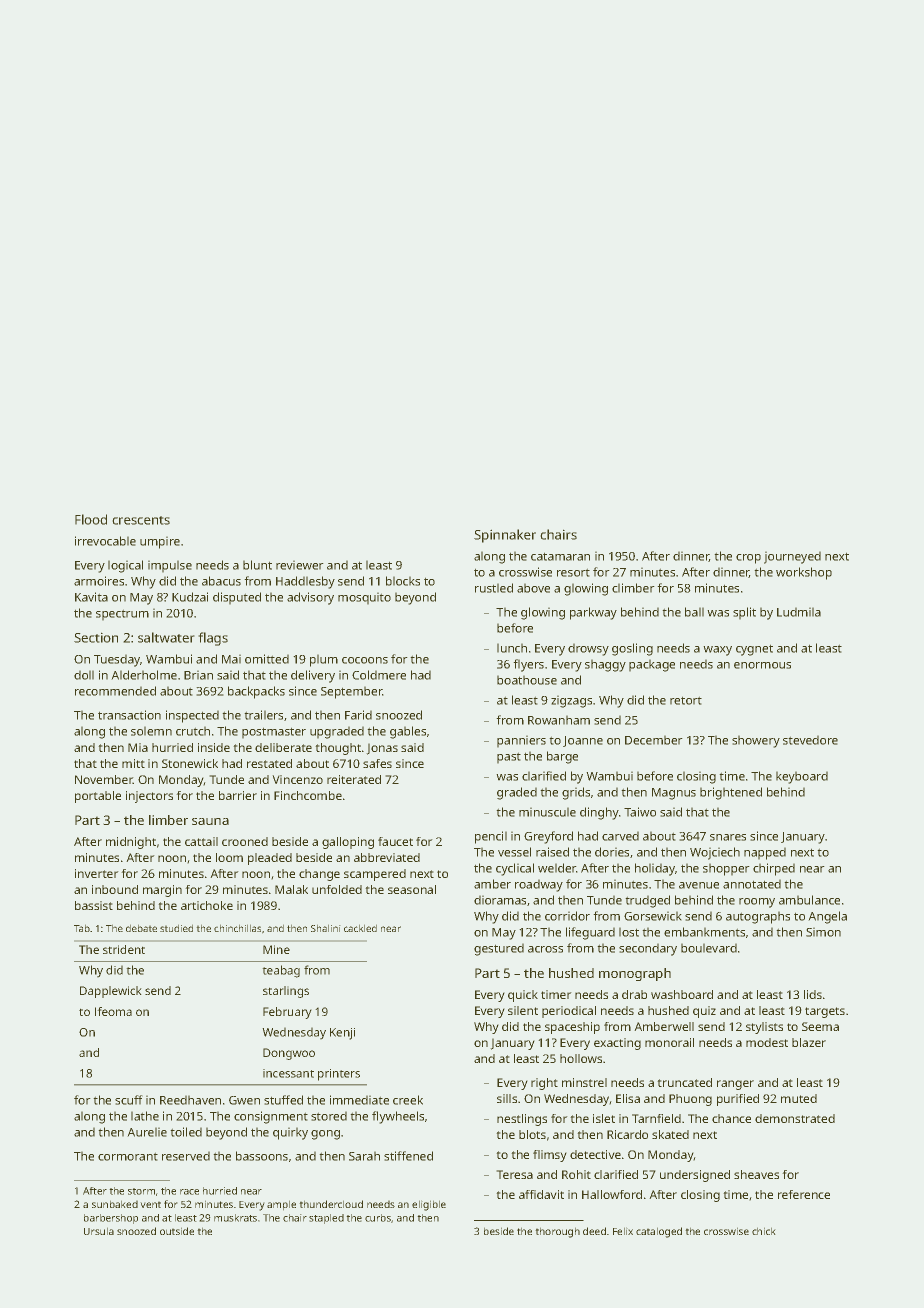 This screenshot has height=1308, width=924. I want to click on solemn, so click(151, 731).
